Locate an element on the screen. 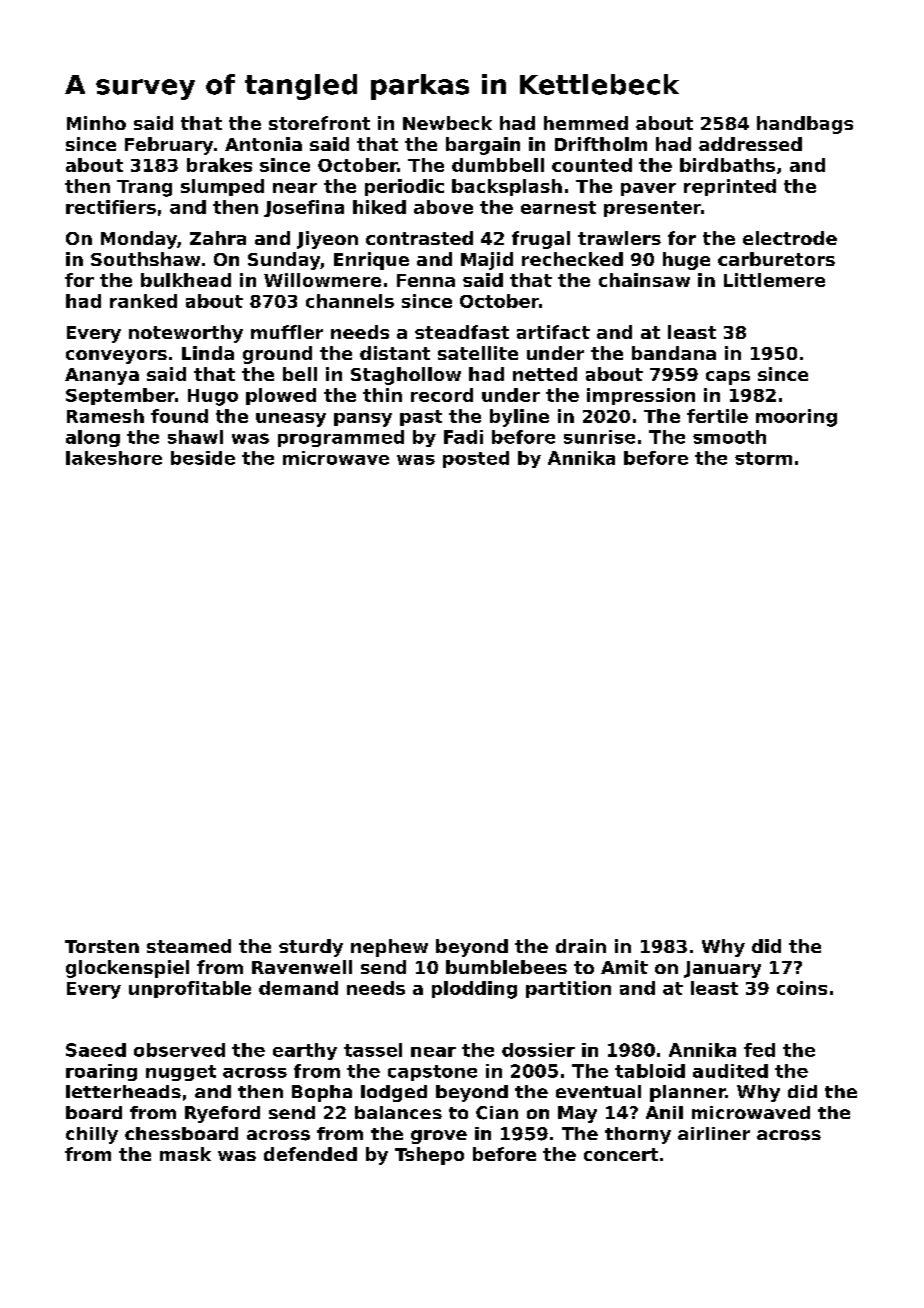 The width and height of the screenshot is (924, 1308). hemmed is located at coordinates (586, 123).
